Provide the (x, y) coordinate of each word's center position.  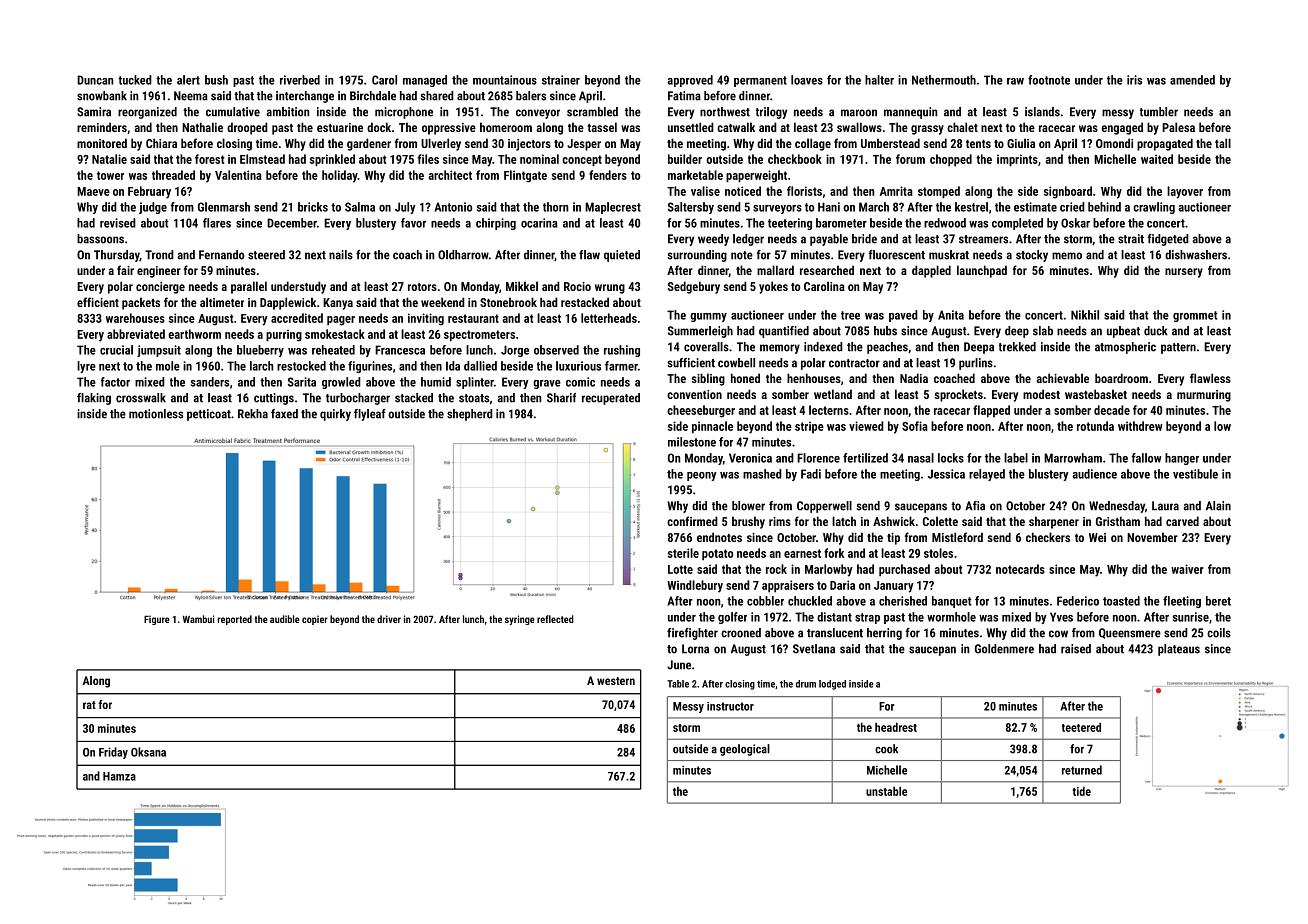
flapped (991, 411)
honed (745, 378)
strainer (561, 80)
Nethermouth (944, 80)
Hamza (119, 776)
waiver (1187, 569)
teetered (1081, 727)
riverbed (300, 80)
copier (315, 620)
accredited (297, 318)
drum (806, 684)
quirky (335, 415)
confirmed (692, 521)
